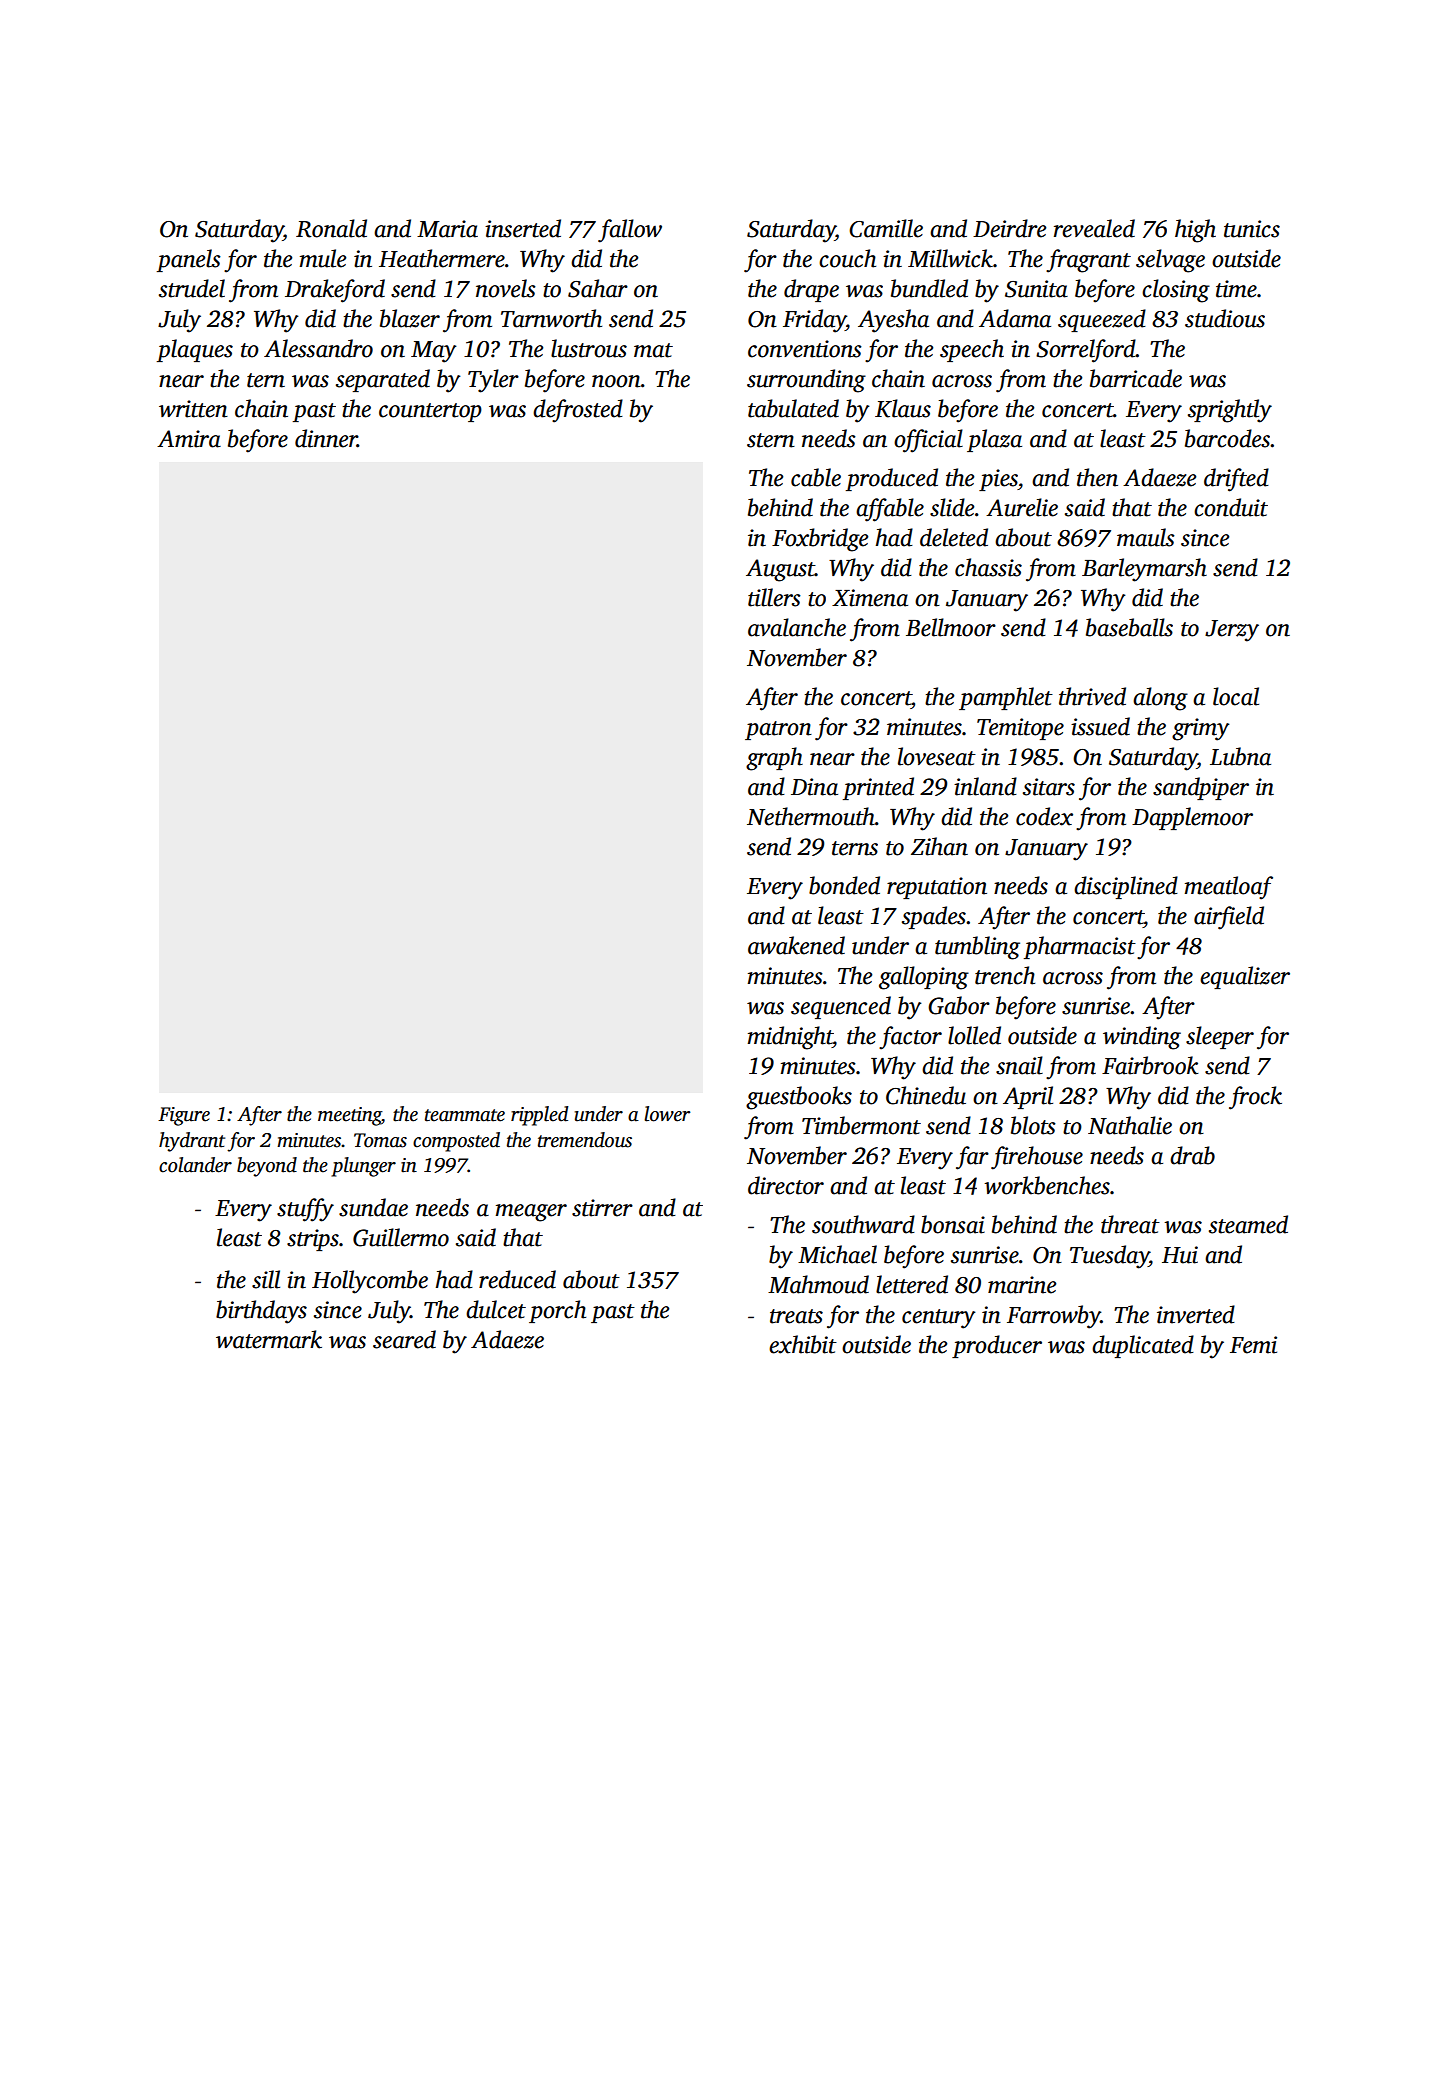 The width and height of the document is (1450, 2100). I want to click on Femi, so click(1253, 1345).
